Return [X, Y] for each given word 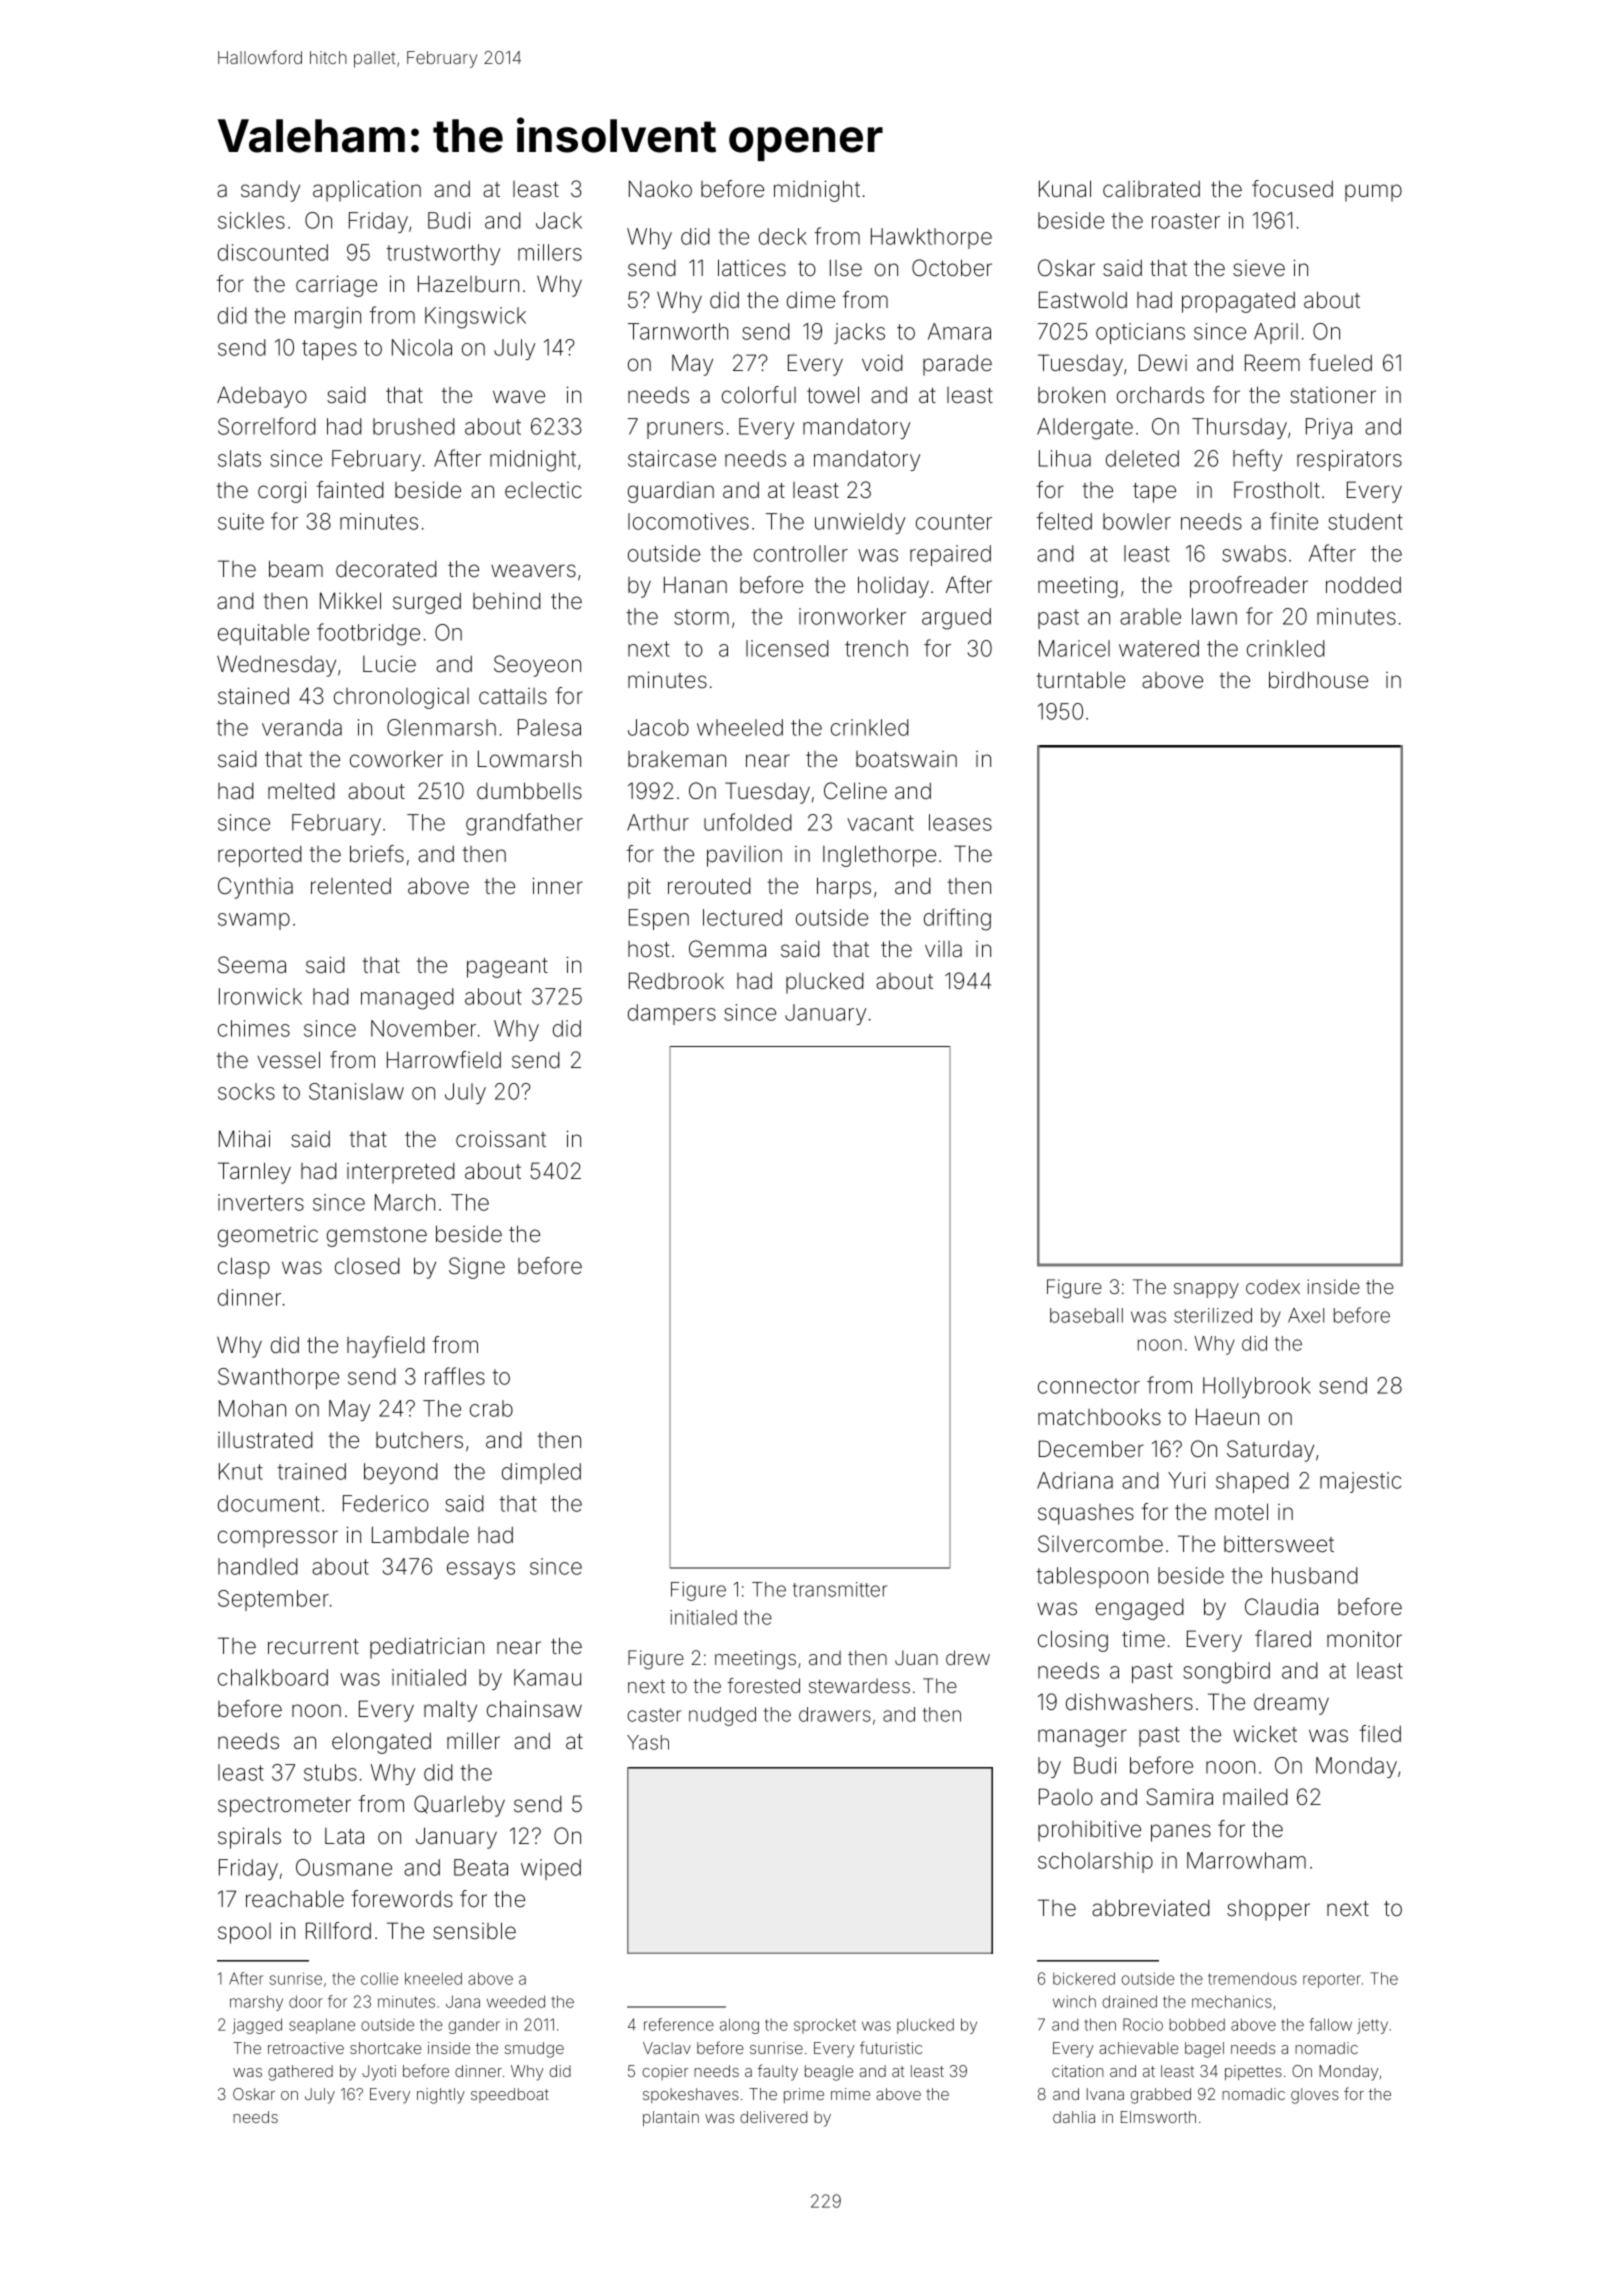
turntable [1081, 680]
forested [763, 1685]
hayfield [386, 1347]
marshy [256, 2003]
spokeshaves [691, 2095]
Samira [1179, 1797]
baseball [1086, 1315]
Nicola [422, 347]
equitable [263, 634]
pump [1373, 193]
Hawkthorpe [931, 238]
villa [943, 949]
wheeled [740, 727]
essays [481, 1570]
